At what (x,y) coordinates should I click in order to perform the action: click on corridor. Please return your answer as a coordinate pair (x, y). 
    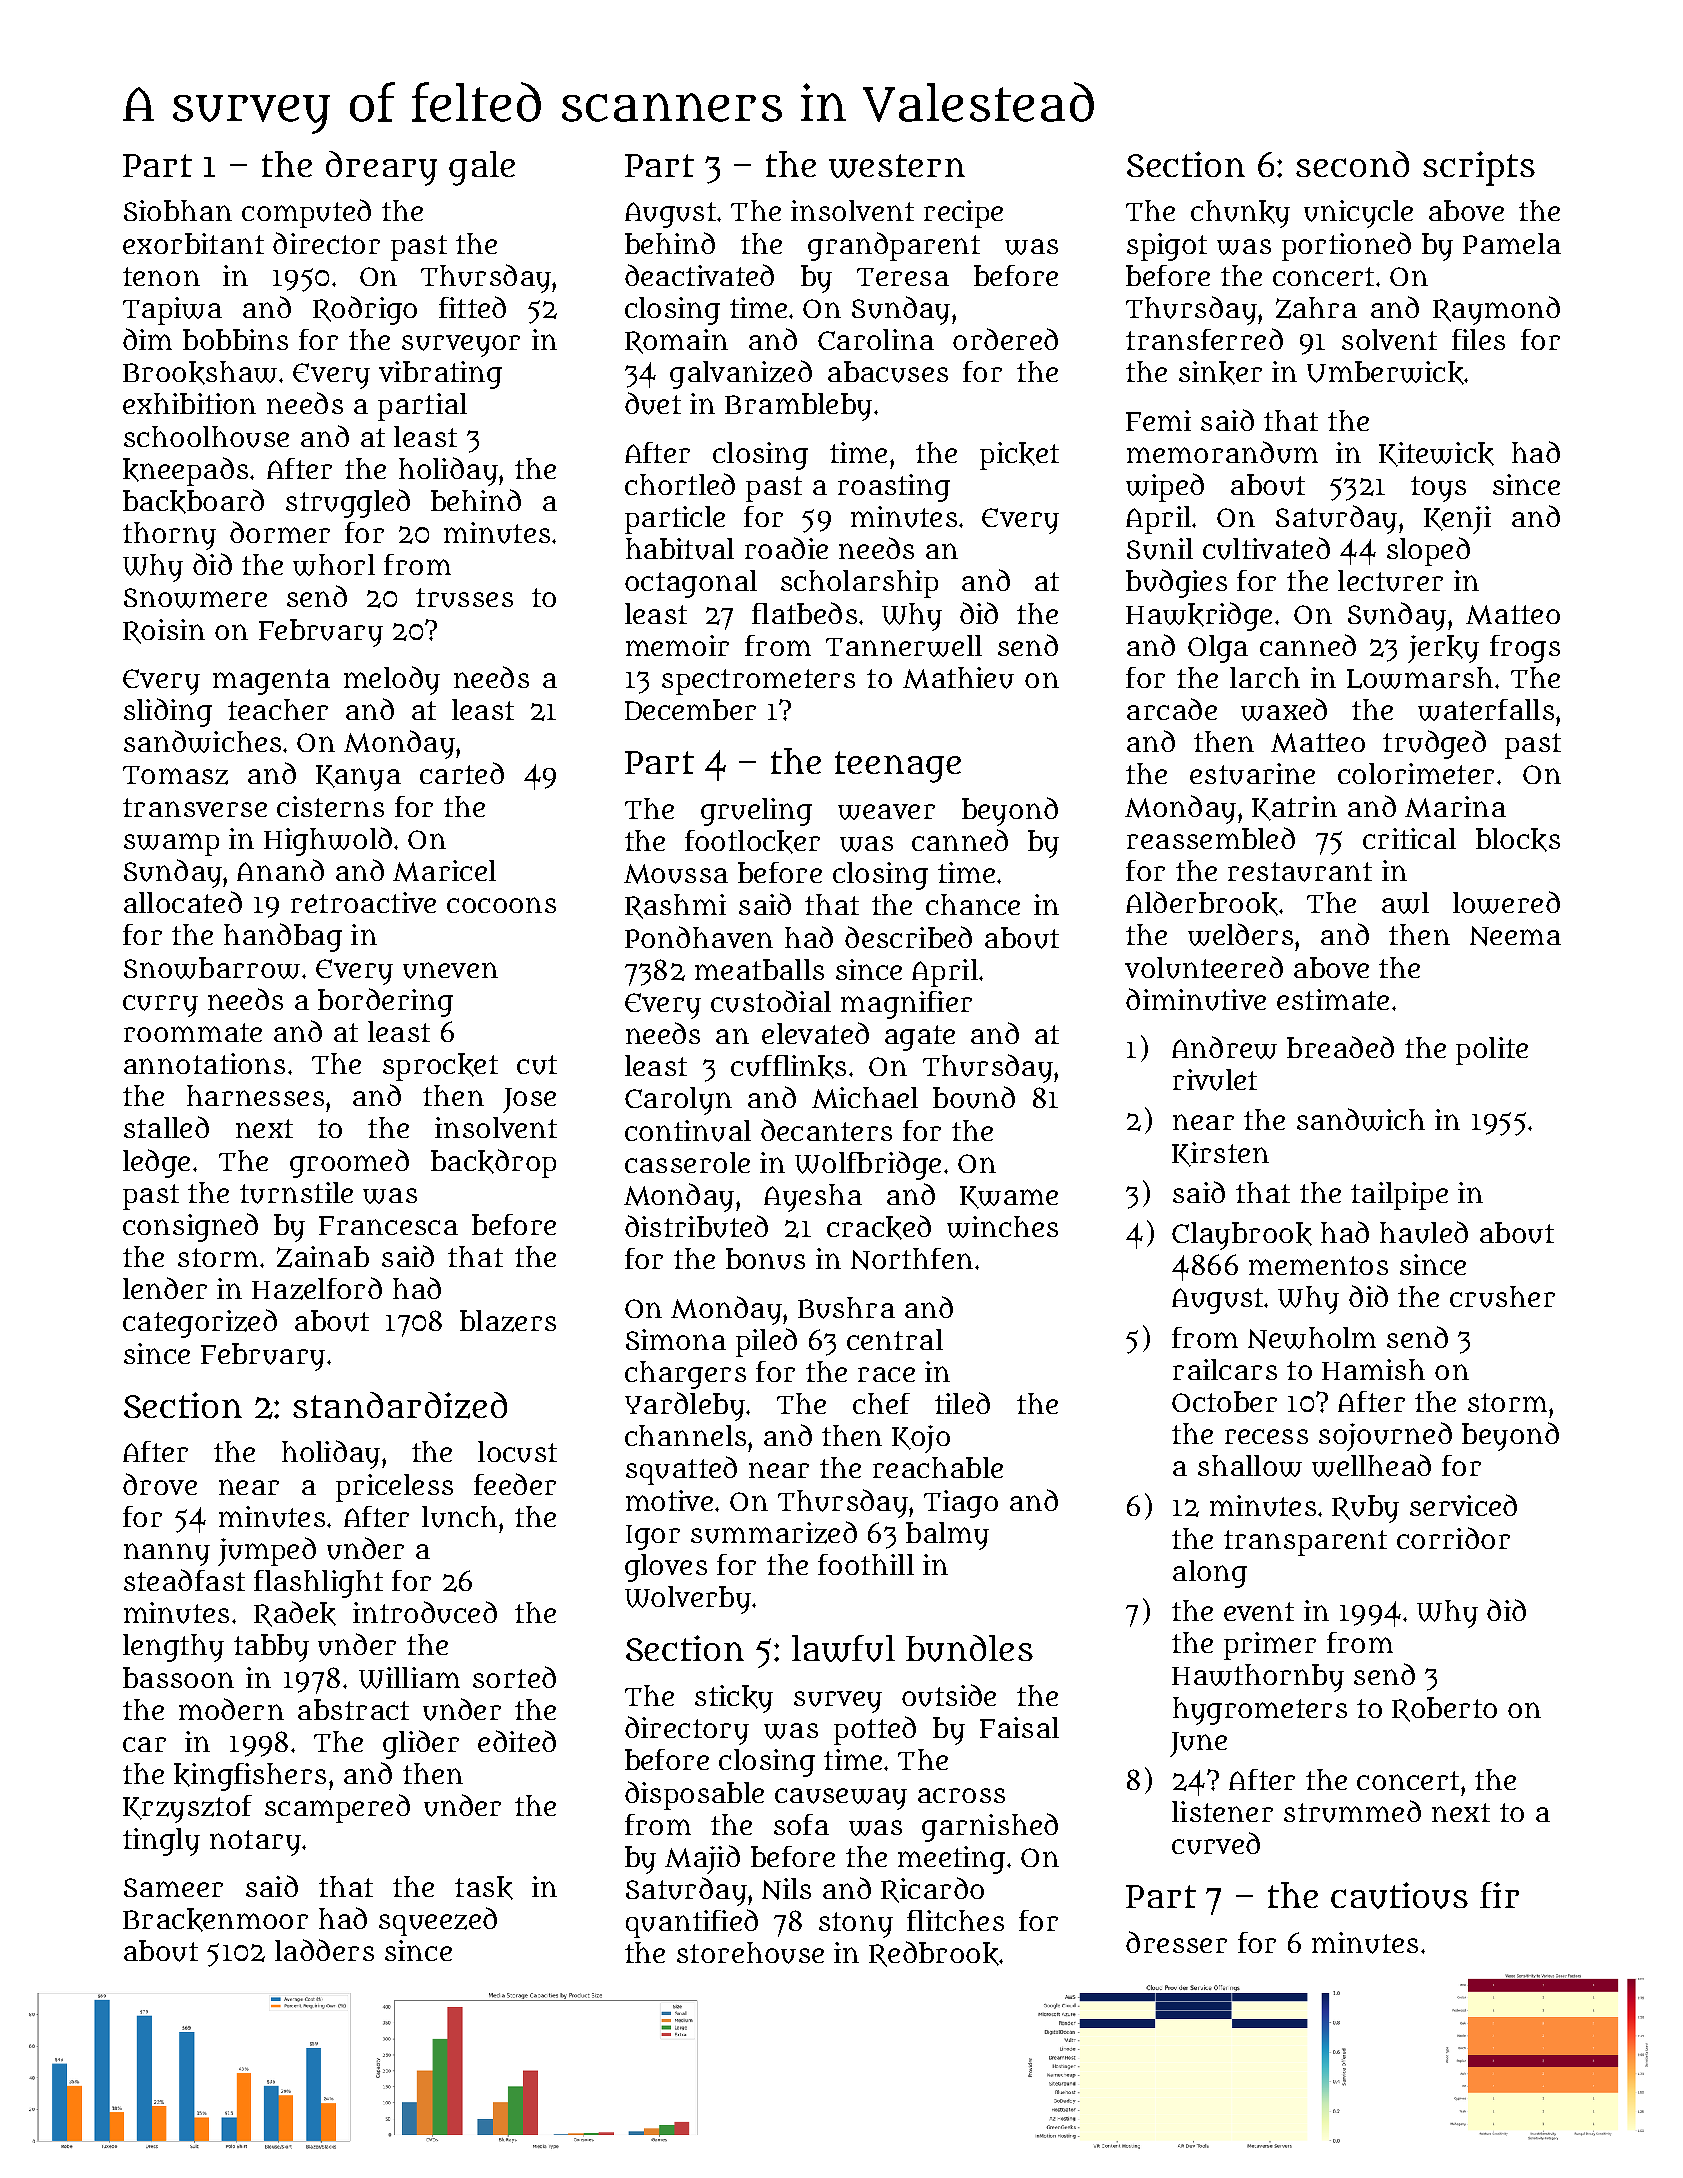
    Looking at the image, I should click on (1453, 1538).
